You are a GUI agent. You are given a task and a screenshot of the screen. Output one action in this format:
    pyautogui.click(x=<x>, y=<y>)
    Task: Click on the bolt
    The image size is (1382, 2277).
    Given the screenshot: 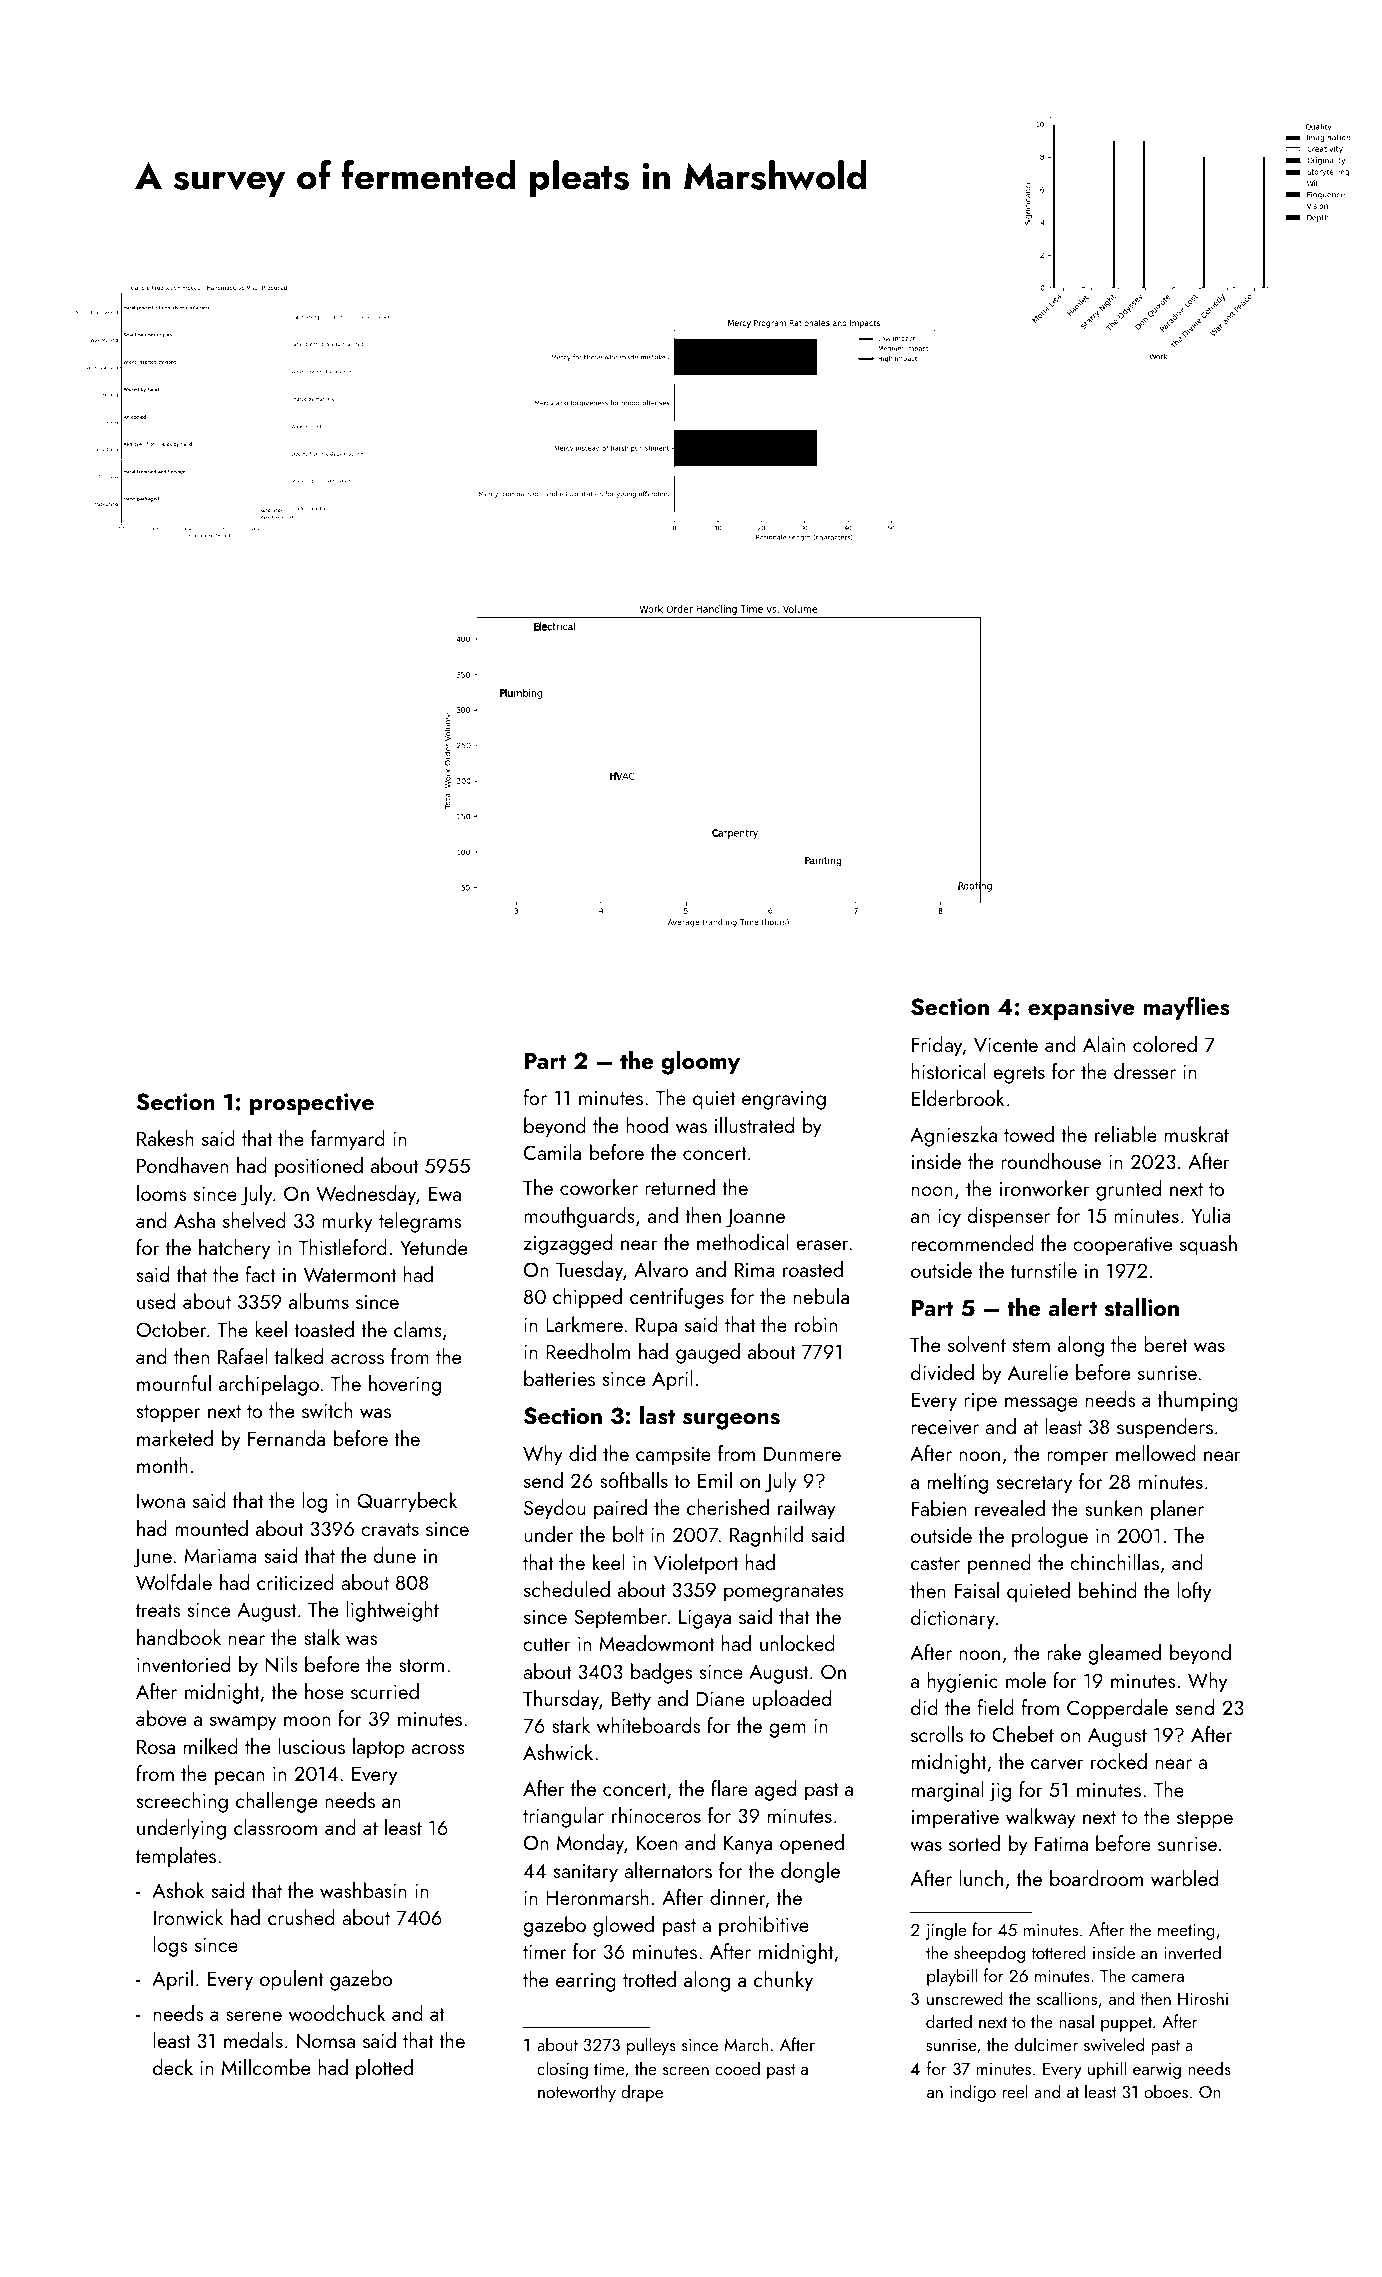 What is the action you would take?
    pyautogui.click(x=628, y=1534)
